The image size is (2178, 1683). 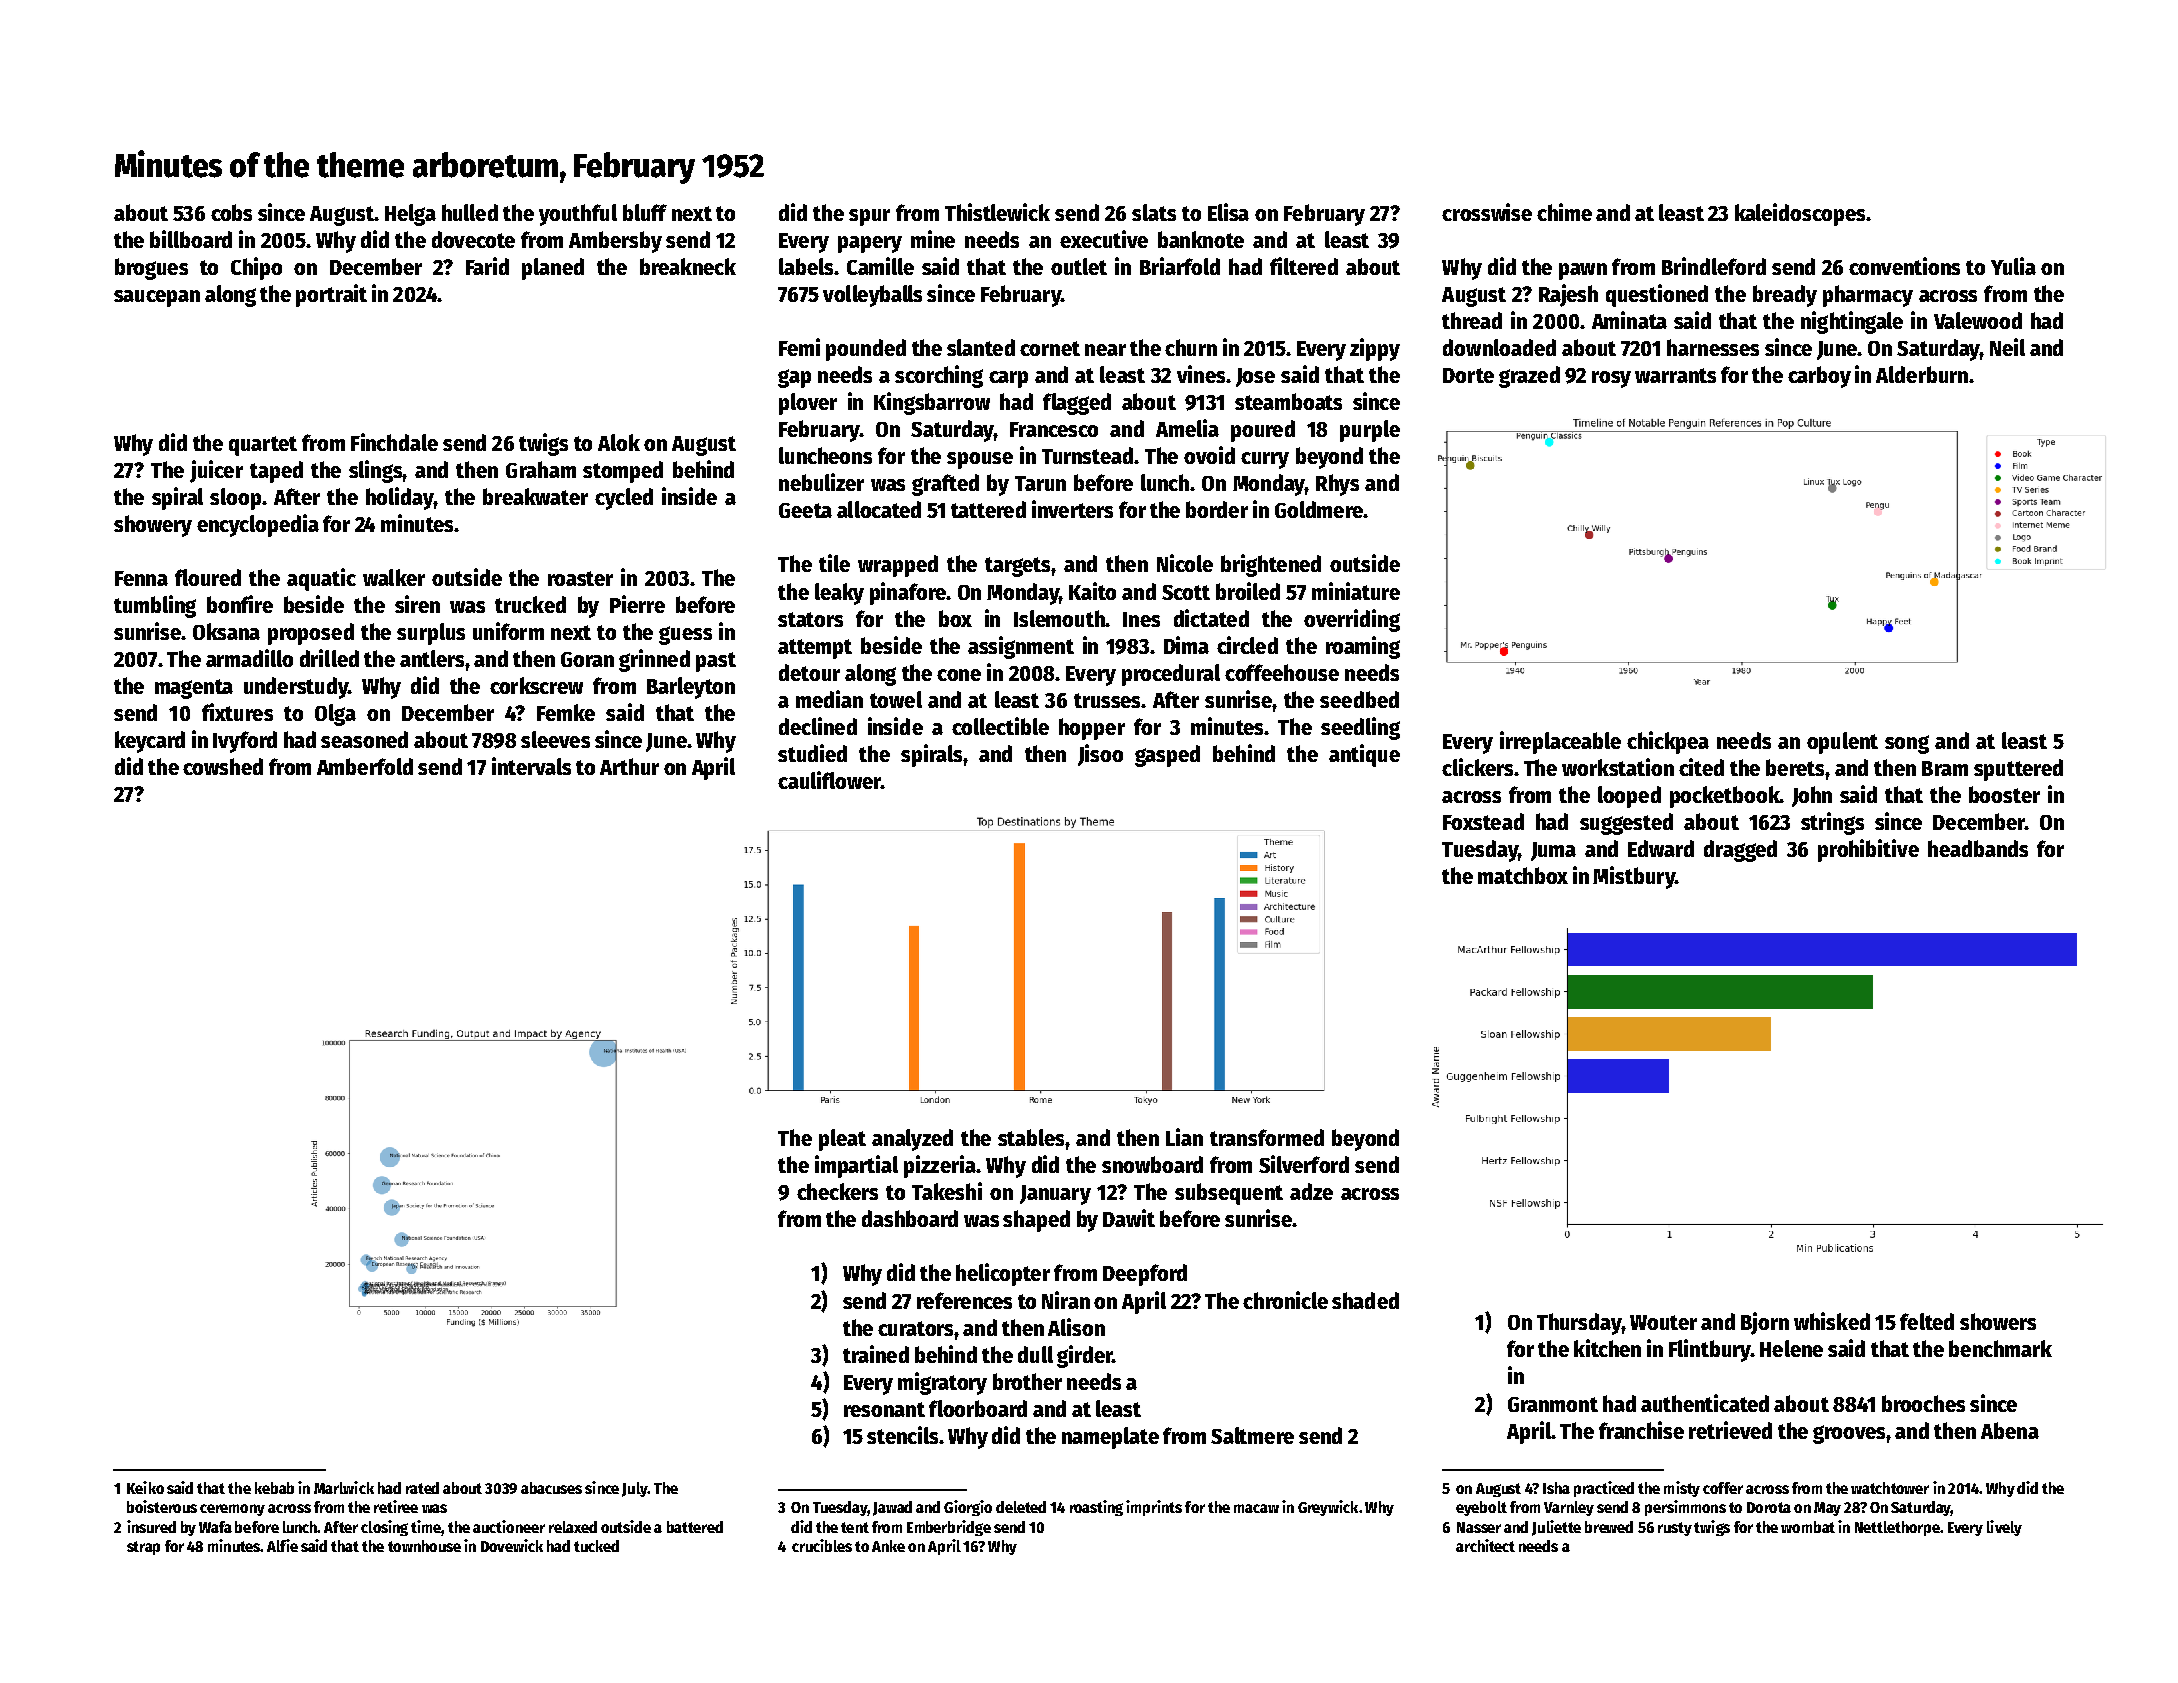 What do you see at coordinates (842, 1140) in the document?
I see `pleat` at bounding box center [842, 1140].
